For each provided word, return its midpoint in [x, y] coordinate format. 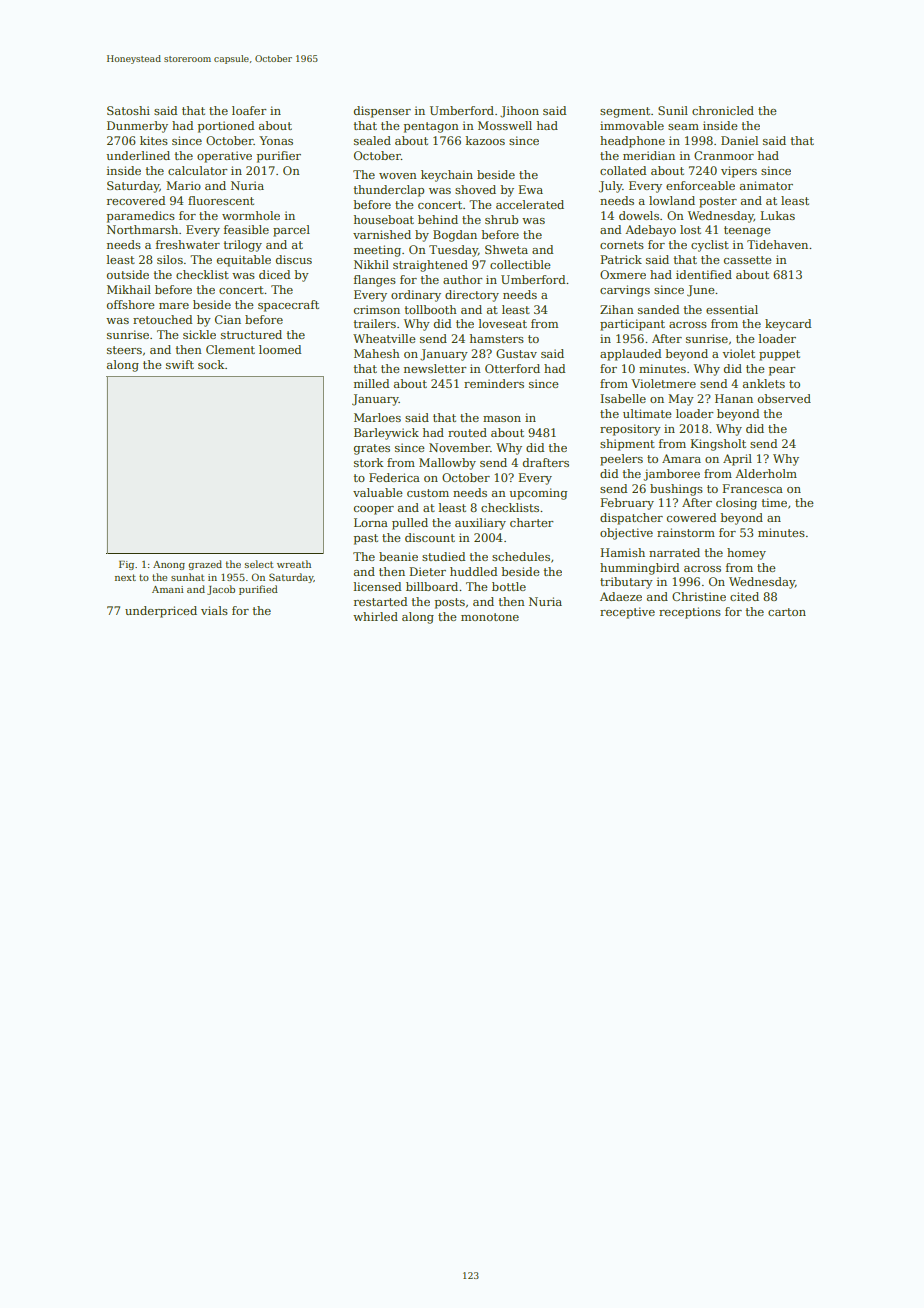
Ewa [530, 189]
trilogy [243, 246]
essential [732, 309]
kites [154, 140]
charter [532, 522]
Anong [169, 565]
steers [124, 350]
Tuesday [453, 251]
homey [746, 554]
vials [214, 610]
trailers [375, 323]
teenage [747, 231]
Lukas [777, 215]
